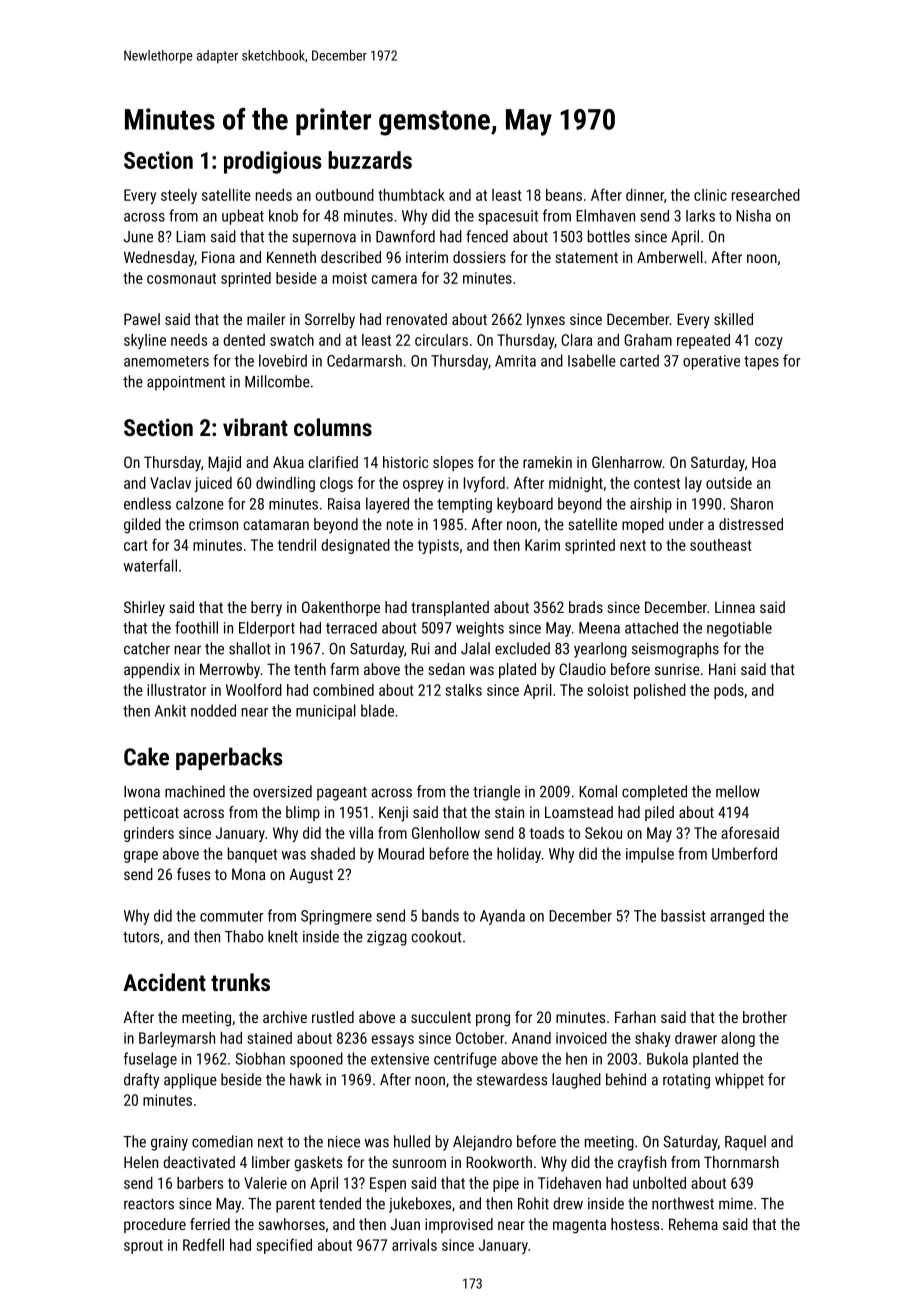  Describe the element at coordinates (276, 524) in the document. I see `catamaran` at that location.
